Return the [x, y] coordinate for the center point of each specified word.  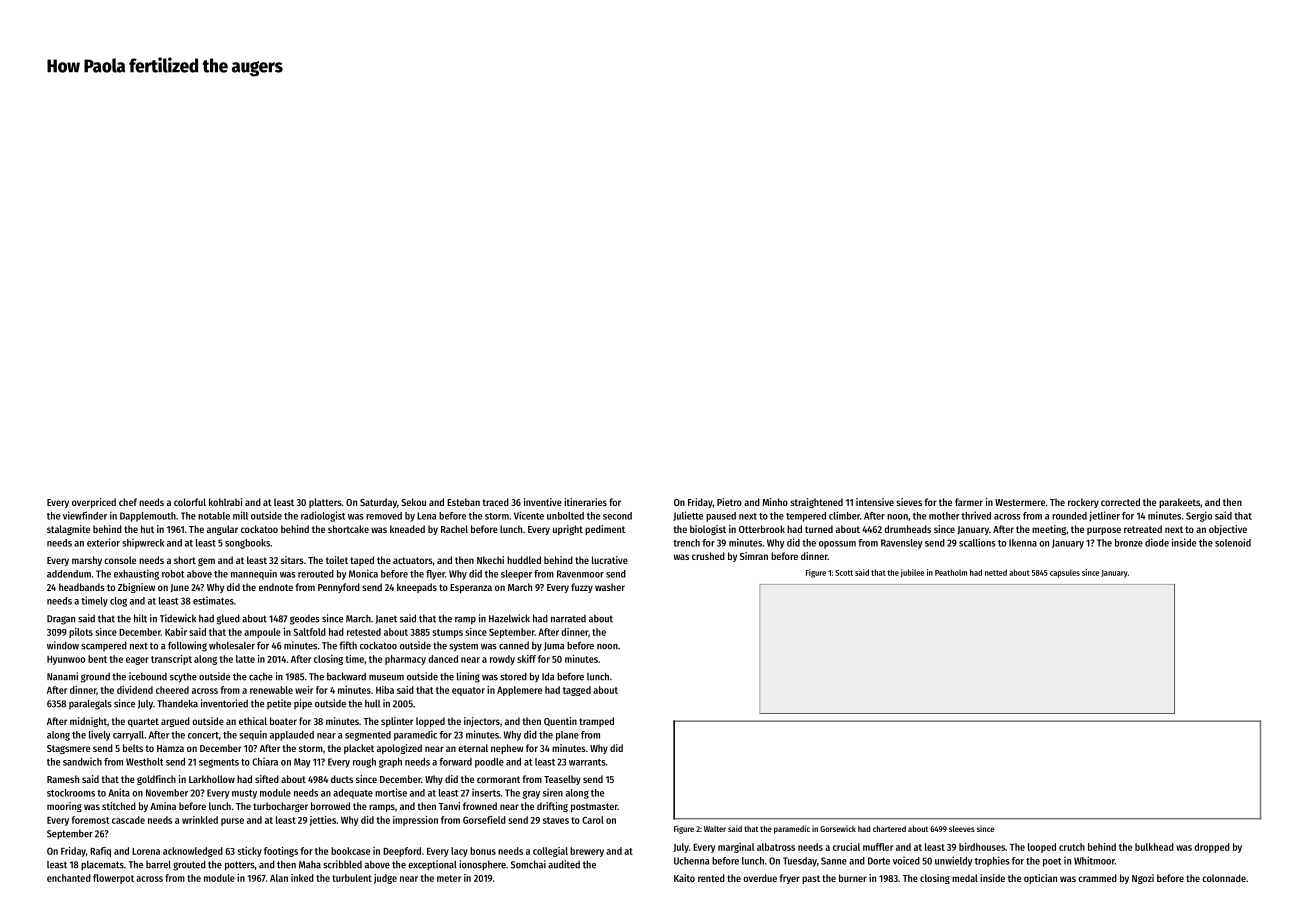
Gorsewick [838, 828]
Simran [754, 556]
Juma [554, 646]
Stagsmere [68, 749]
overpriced [94, 503]
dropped [1212, 848]
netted [996, 572]
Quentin [560, 721]
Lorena [146, 851]
